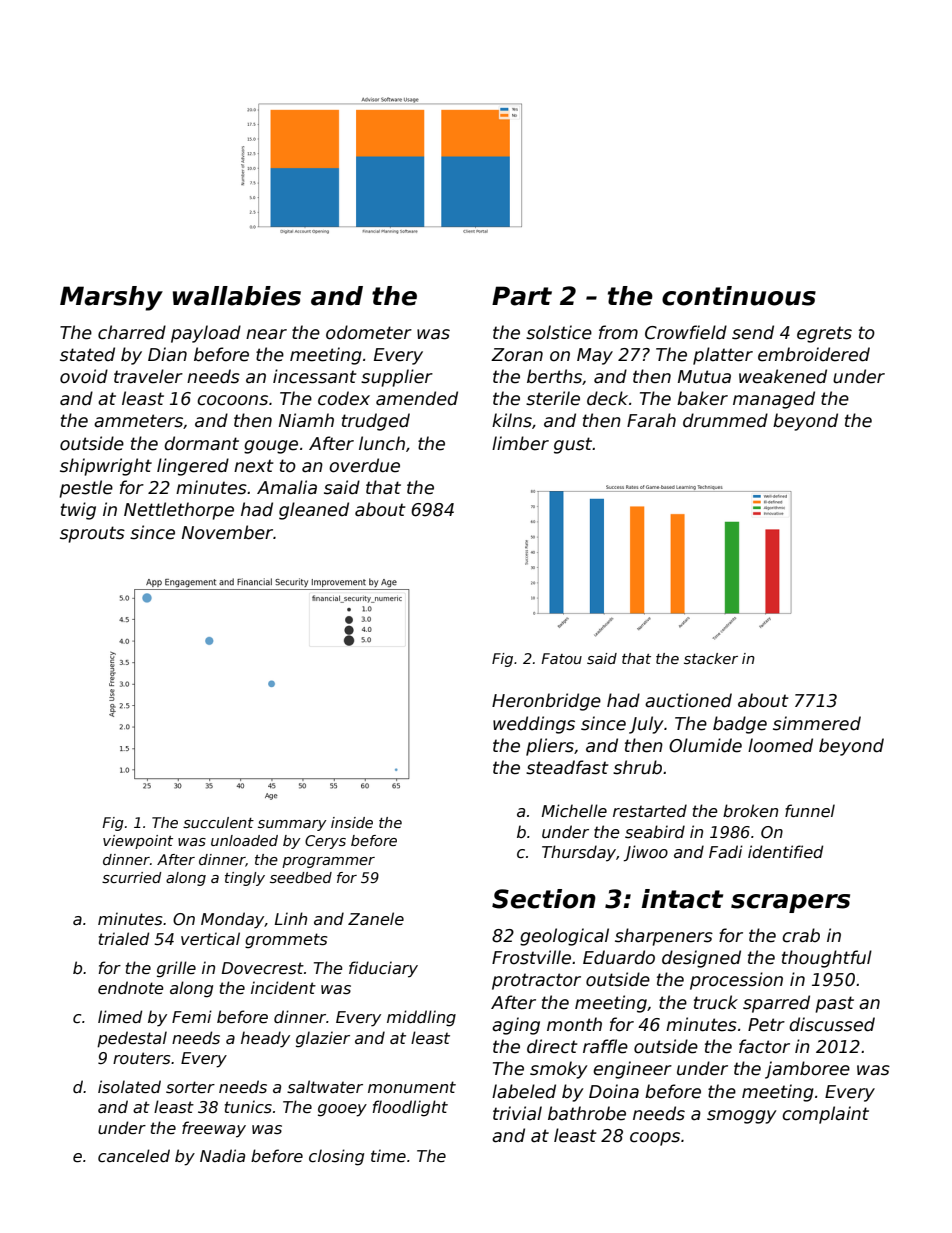 The image size is (952, 1233). I want to click on simmered, so click(817, 723).
